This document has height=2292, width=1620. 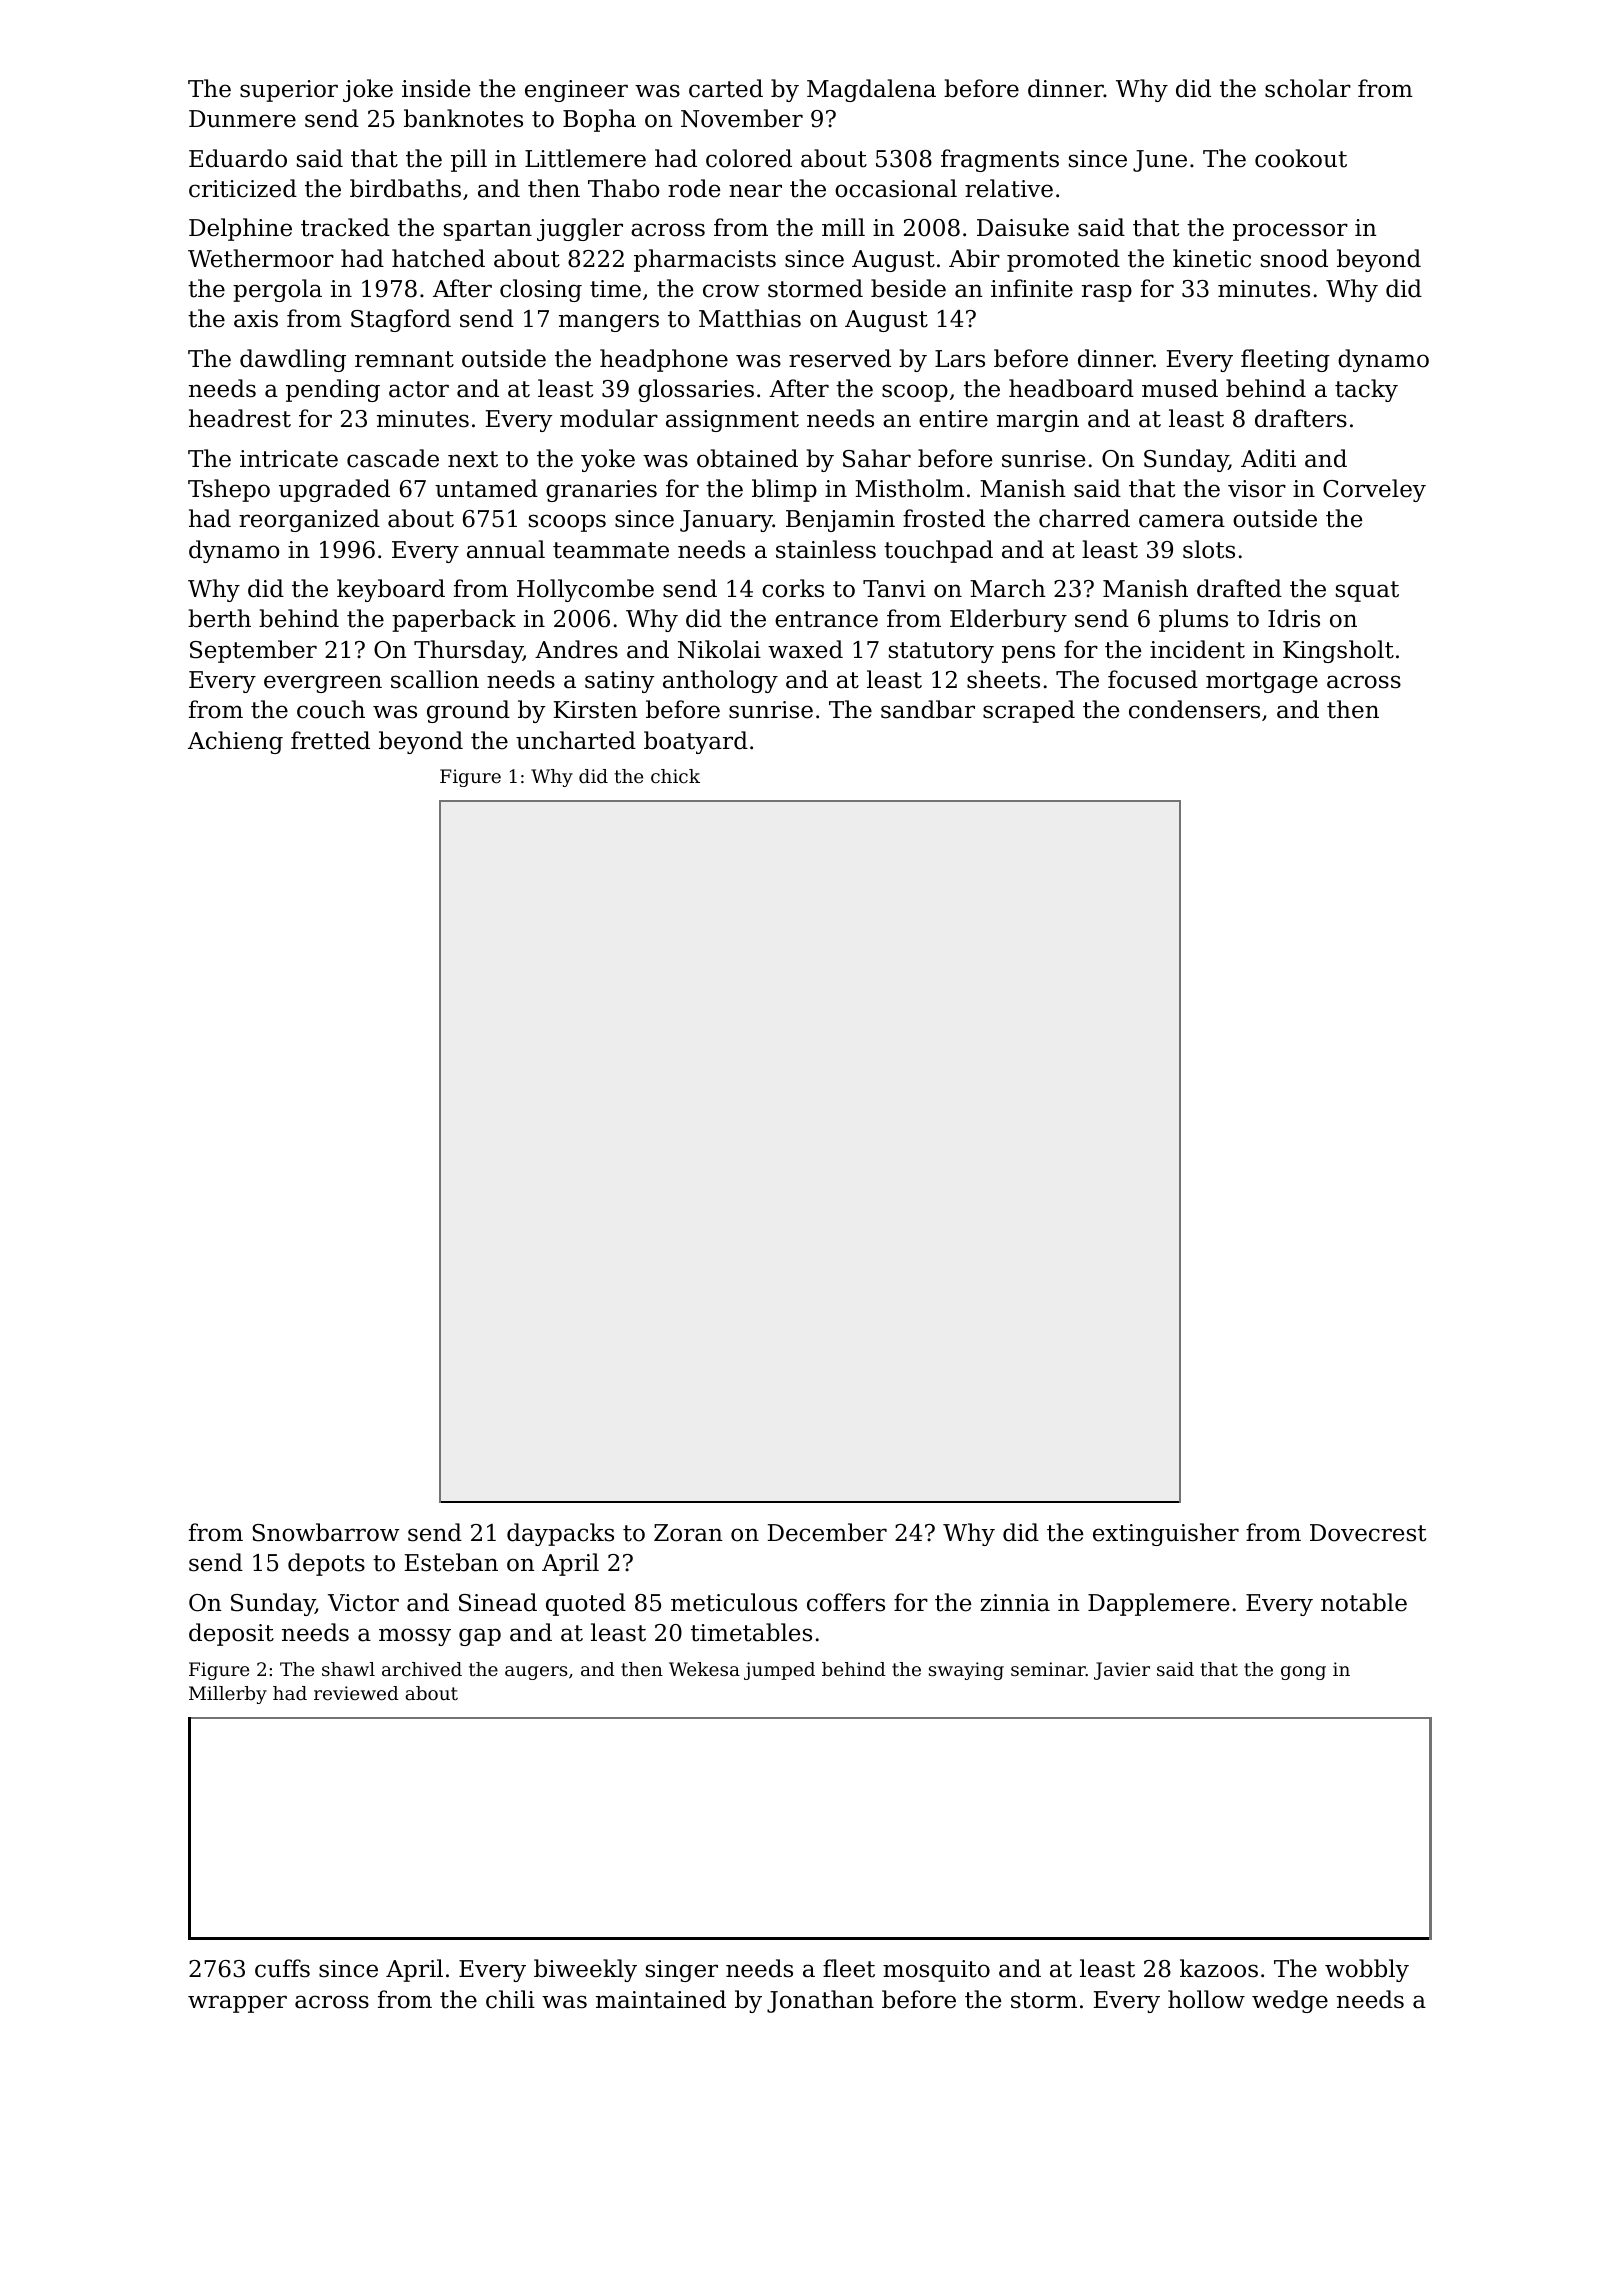 I want to click on boatyard, so click(x=696, y=742).
